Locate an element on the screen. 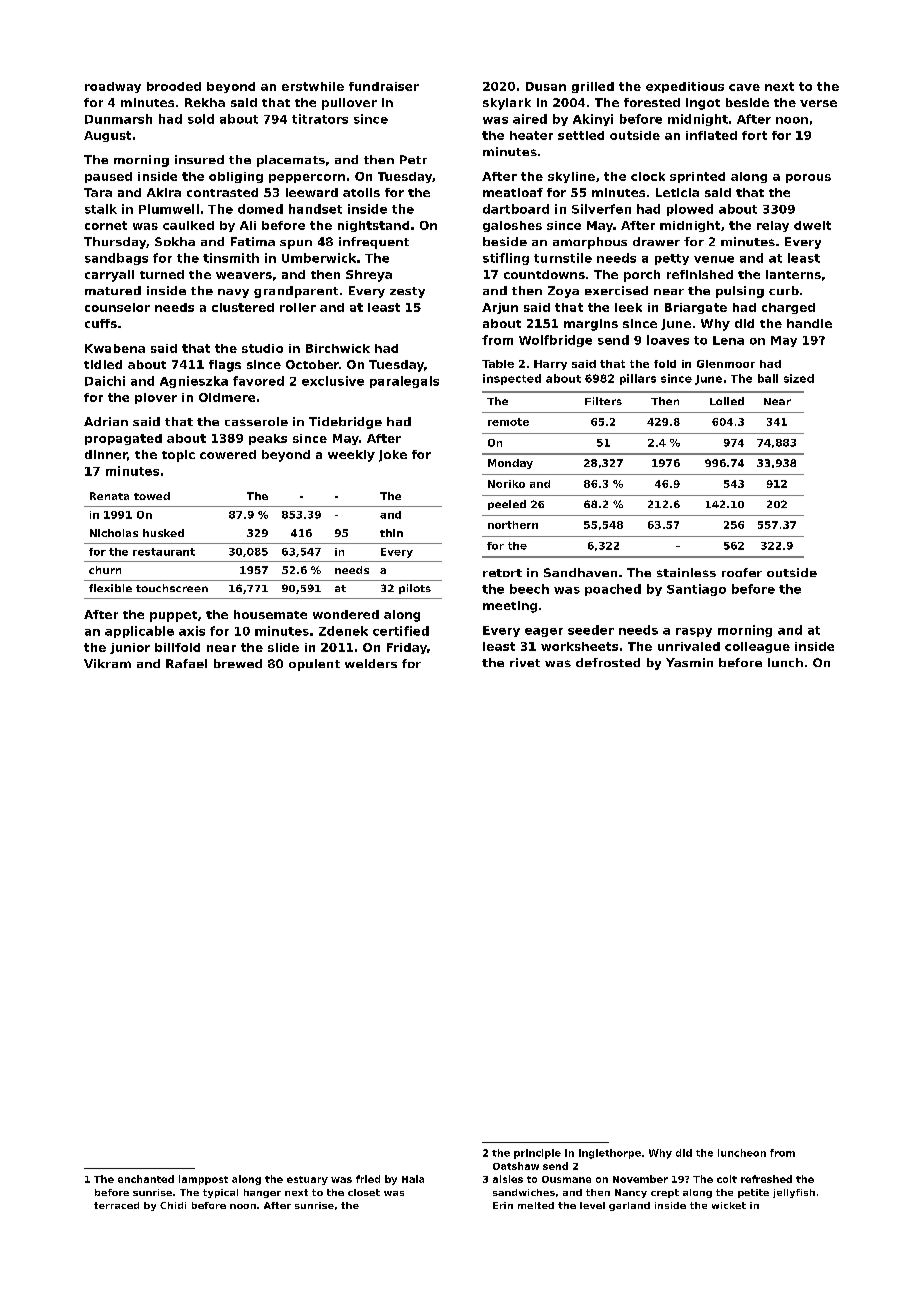  Chidi is located at coordinates (173, 1205).
